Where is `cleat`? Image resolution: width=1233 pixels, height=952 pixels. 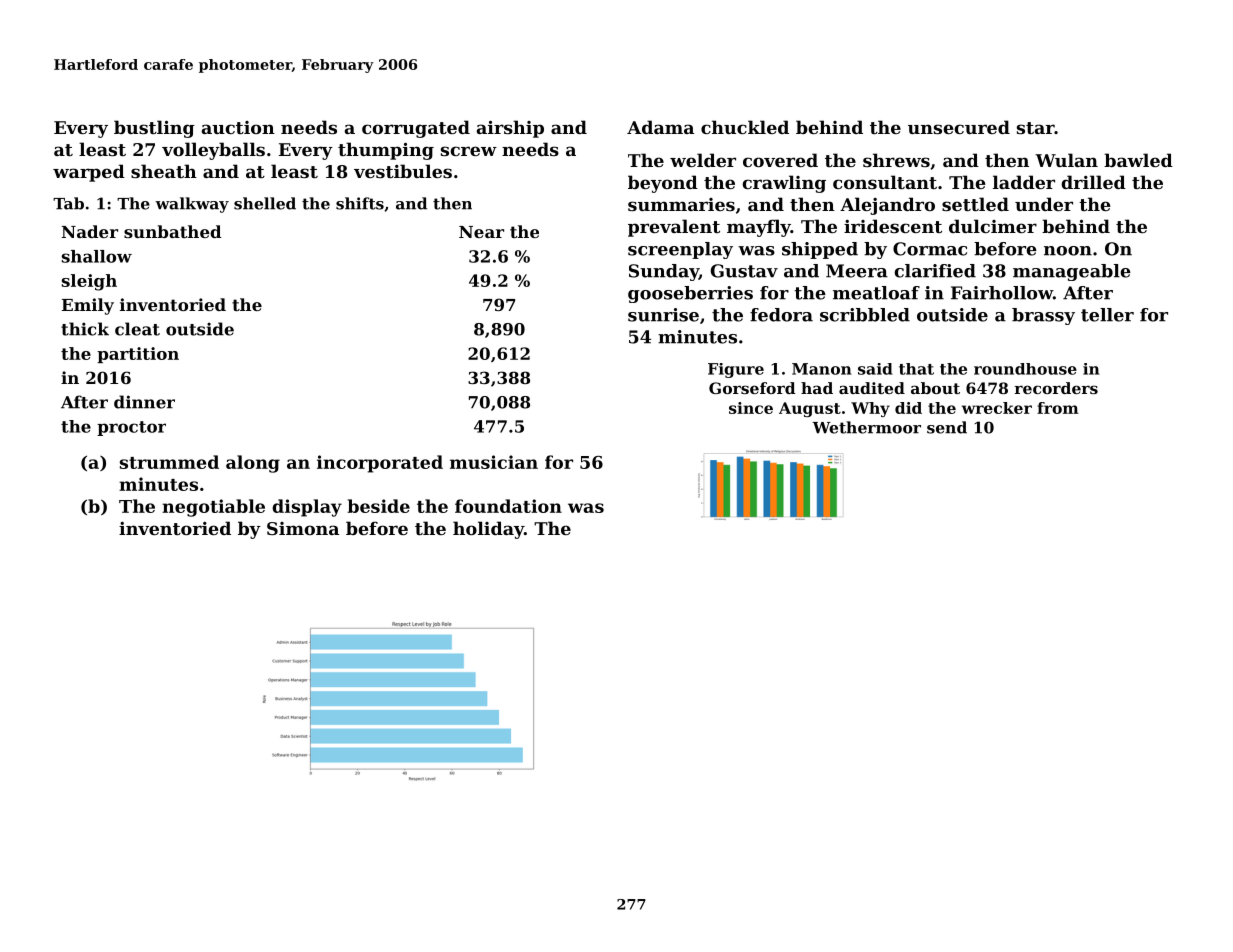
cleat is located at coordinates (137, 329).
